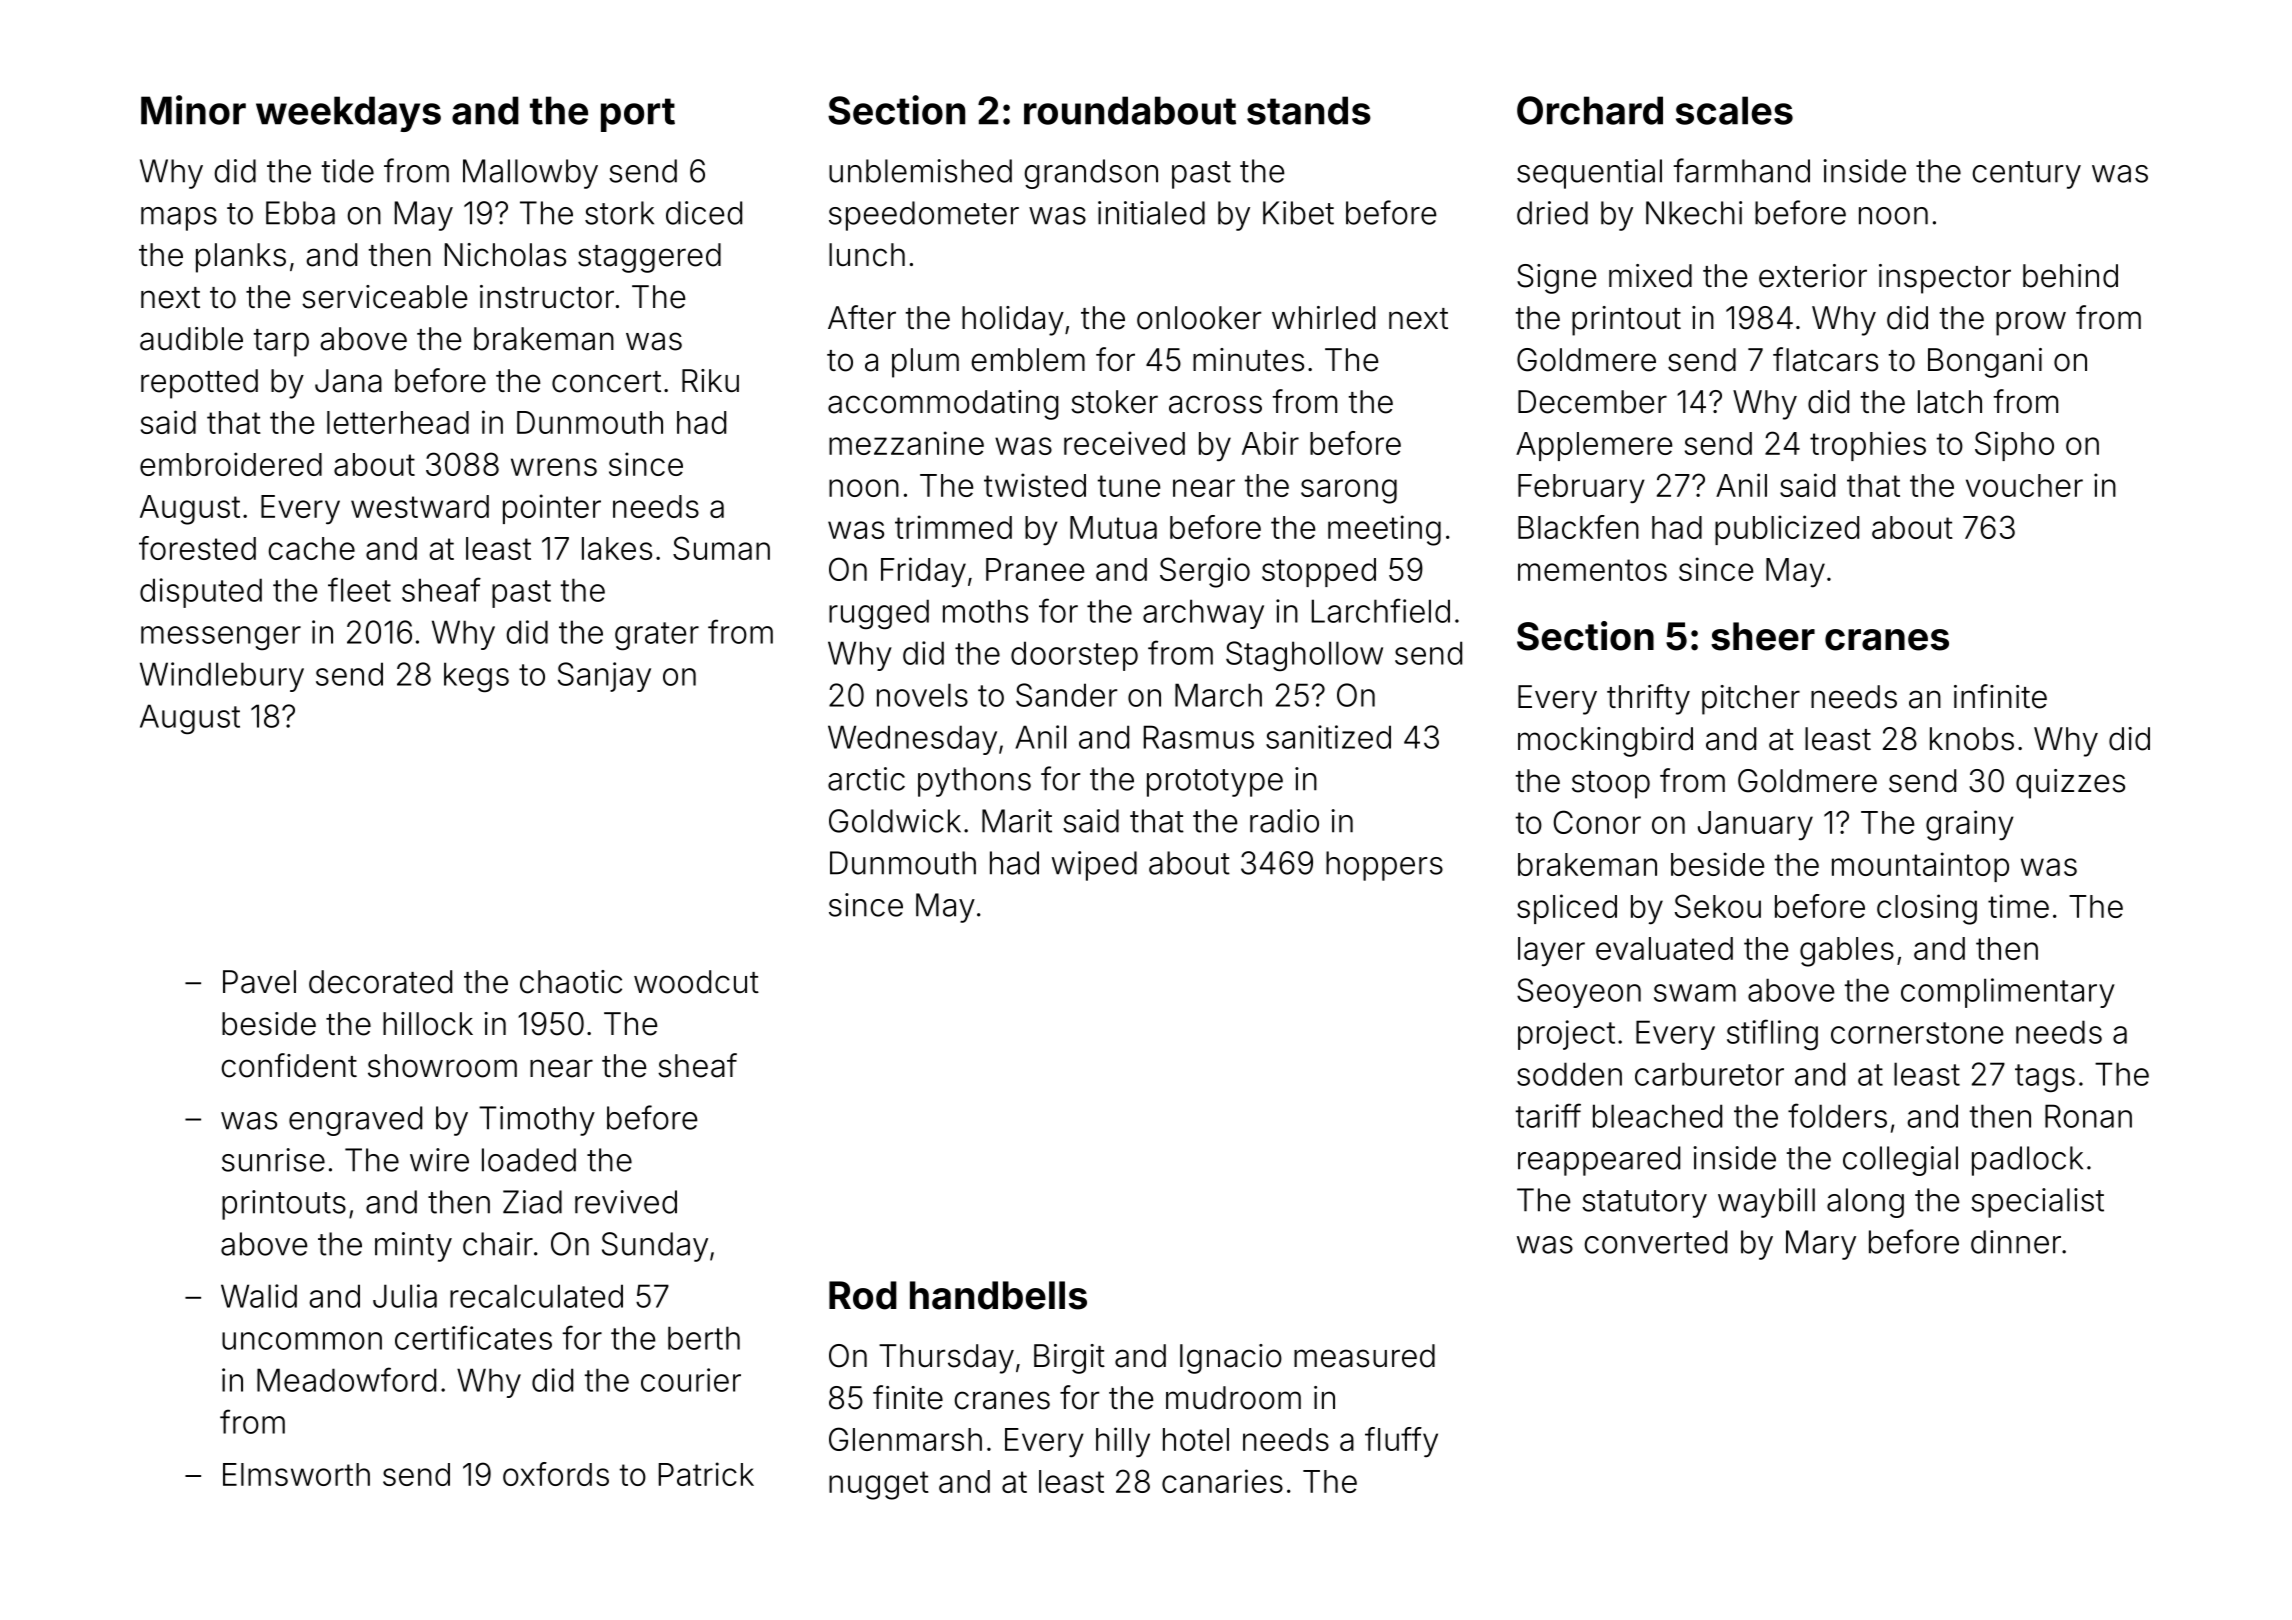 This page has width=2292, height=1620. Describe the element at coordinates (1203, 614) in the page. I see `archway` at that location.
